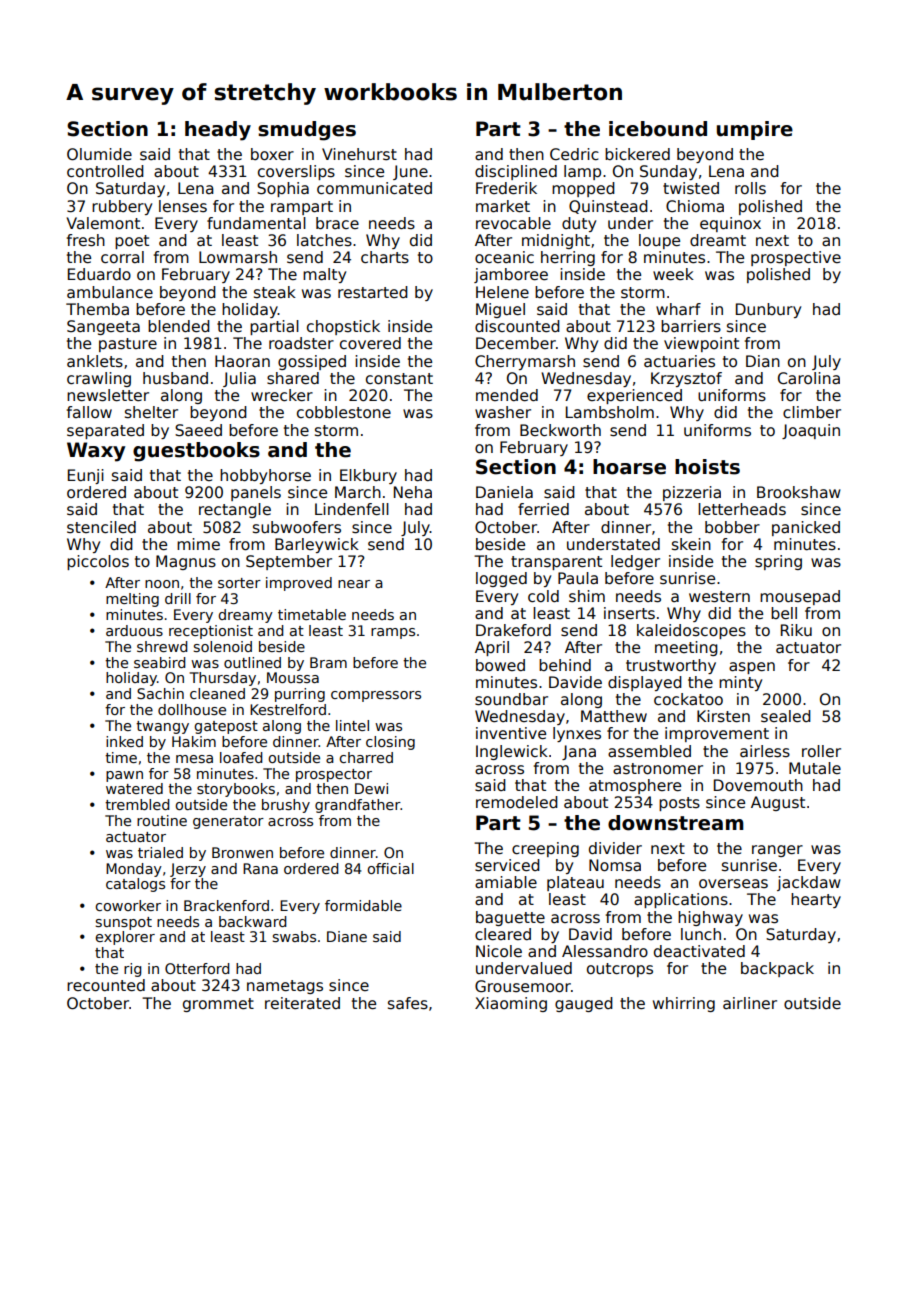 The width and height of the image is (908, 1316). I want to click on panicked, so click(806, 528).
